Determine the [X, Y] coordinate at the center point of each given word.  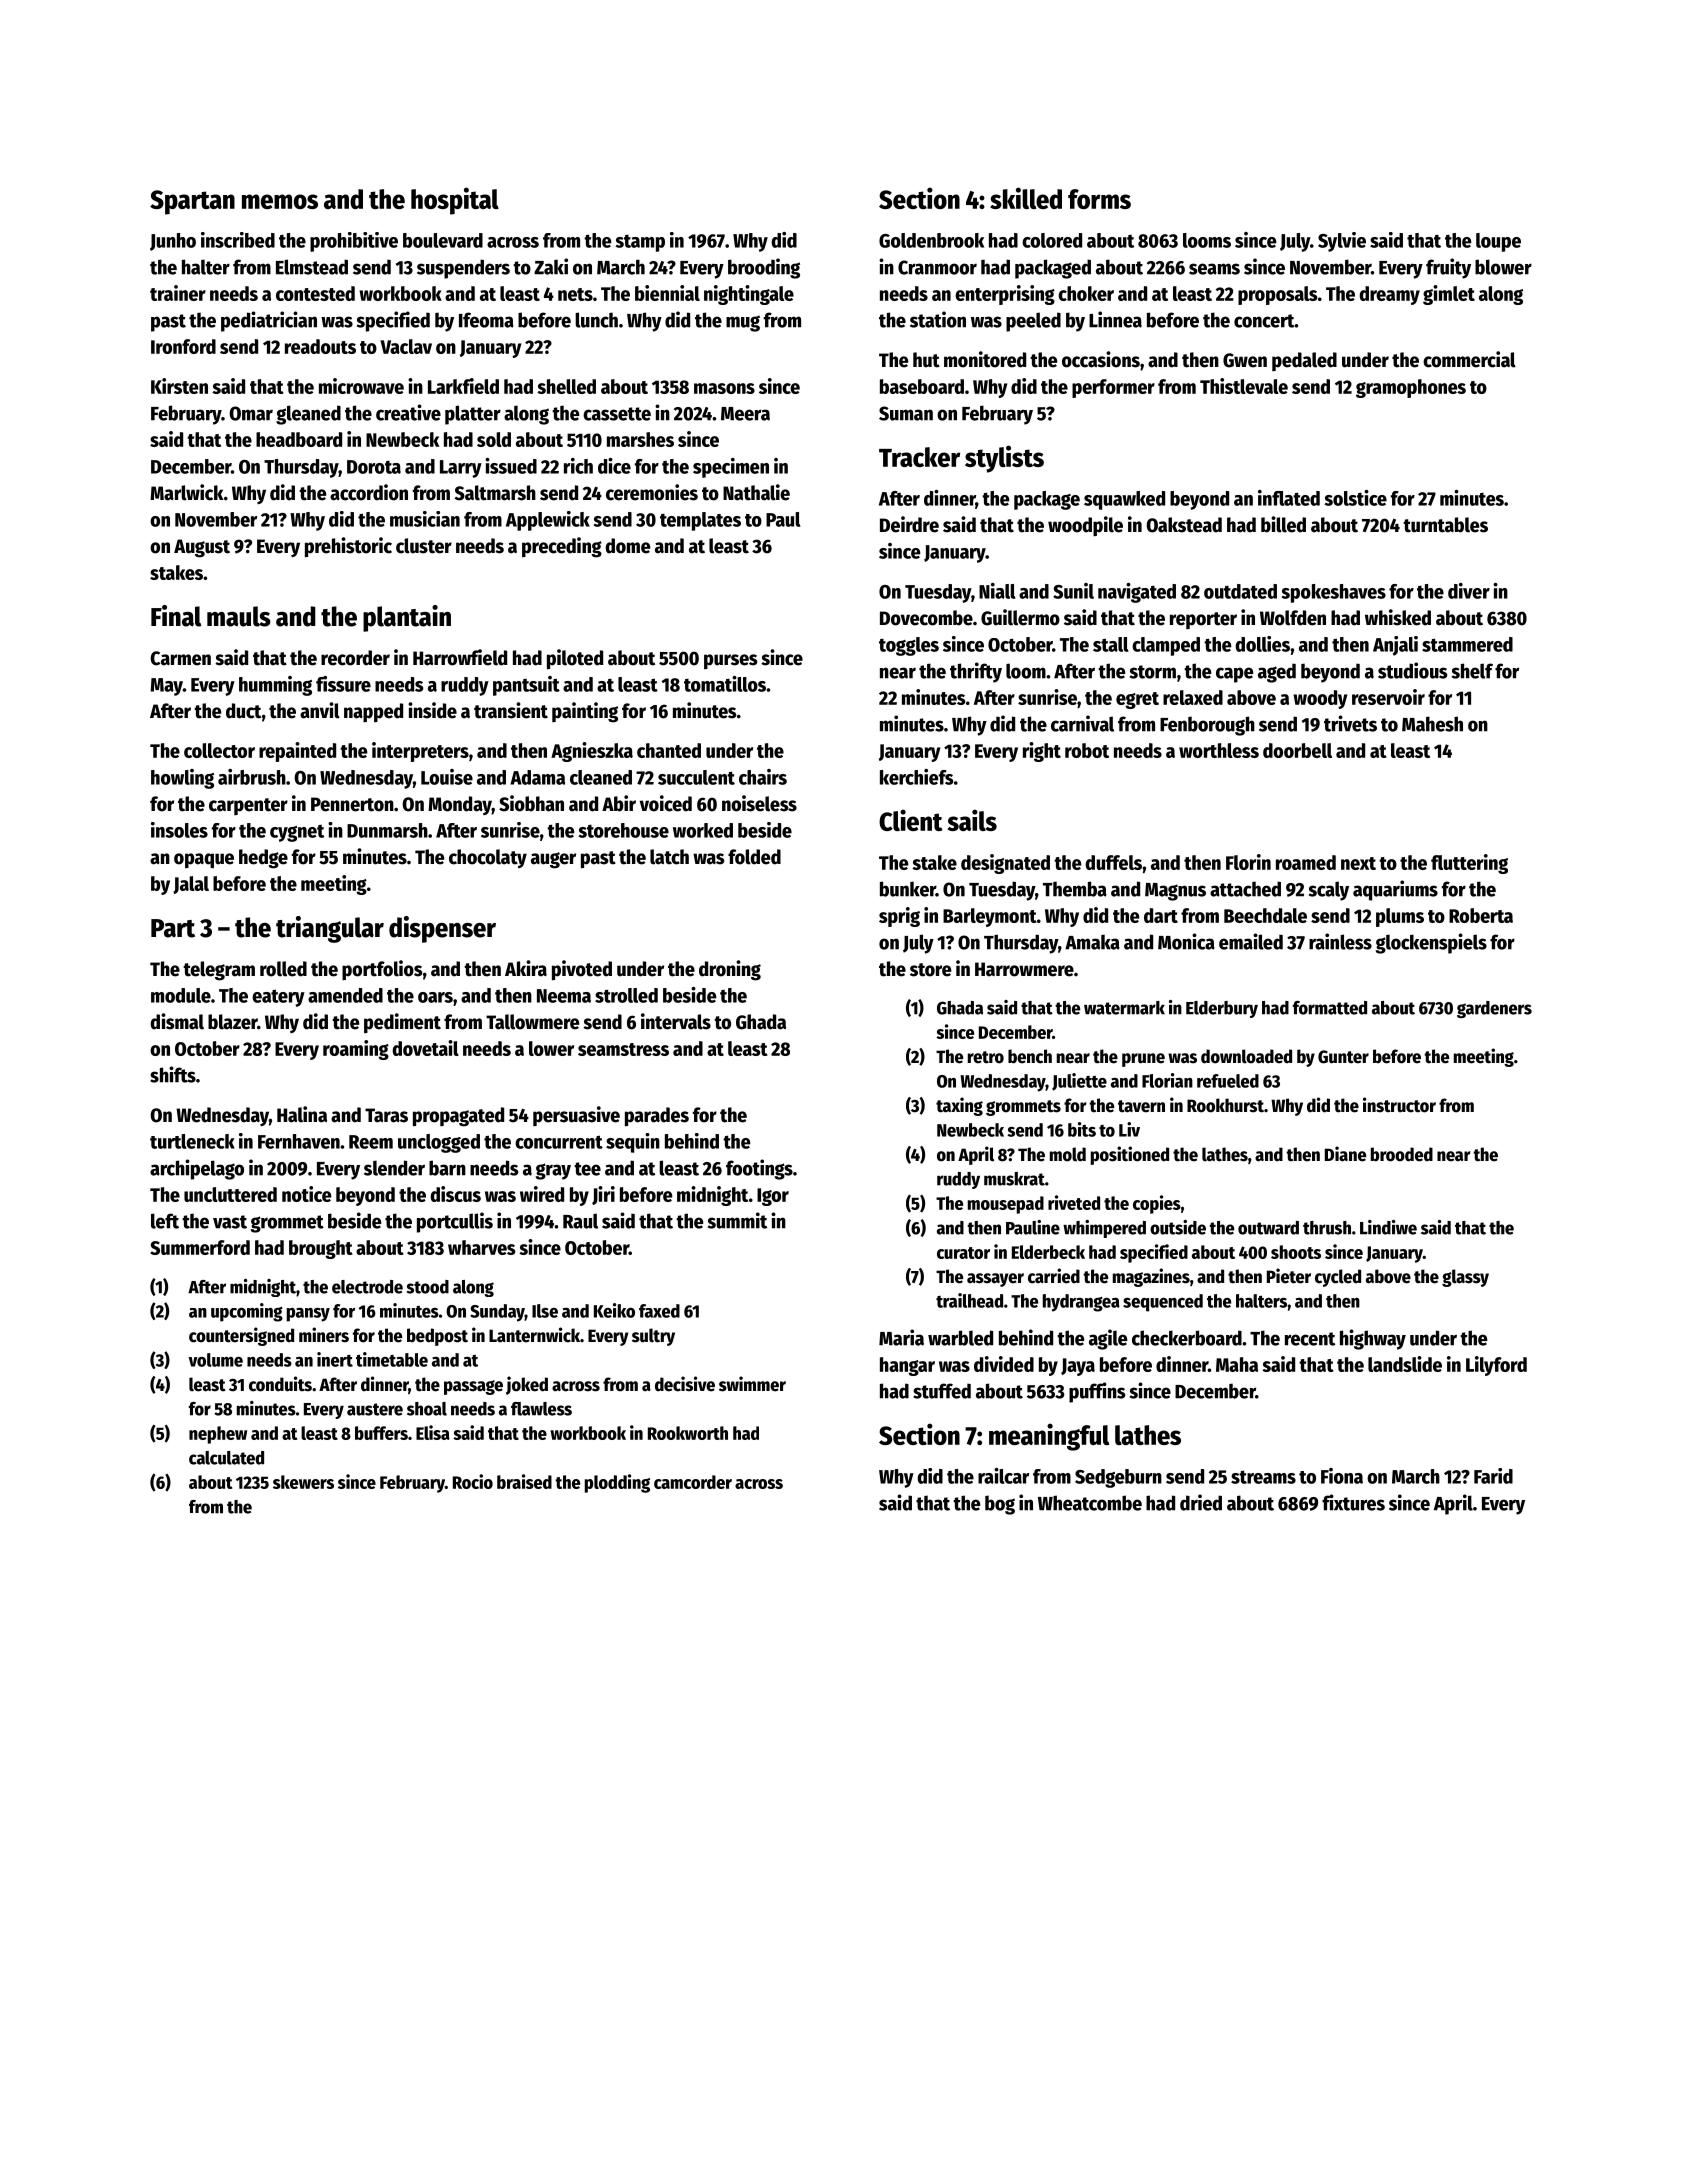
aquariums [1395, 890]
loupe [1498, 242]
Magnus [1175, 892]
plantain [407, 618]
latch [669, 857]
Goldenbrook [931, 240]
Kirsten [179, 386]
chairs [763, 777]
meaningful [1049, 1437]
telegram [219, 971]
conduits [280, 1384]
